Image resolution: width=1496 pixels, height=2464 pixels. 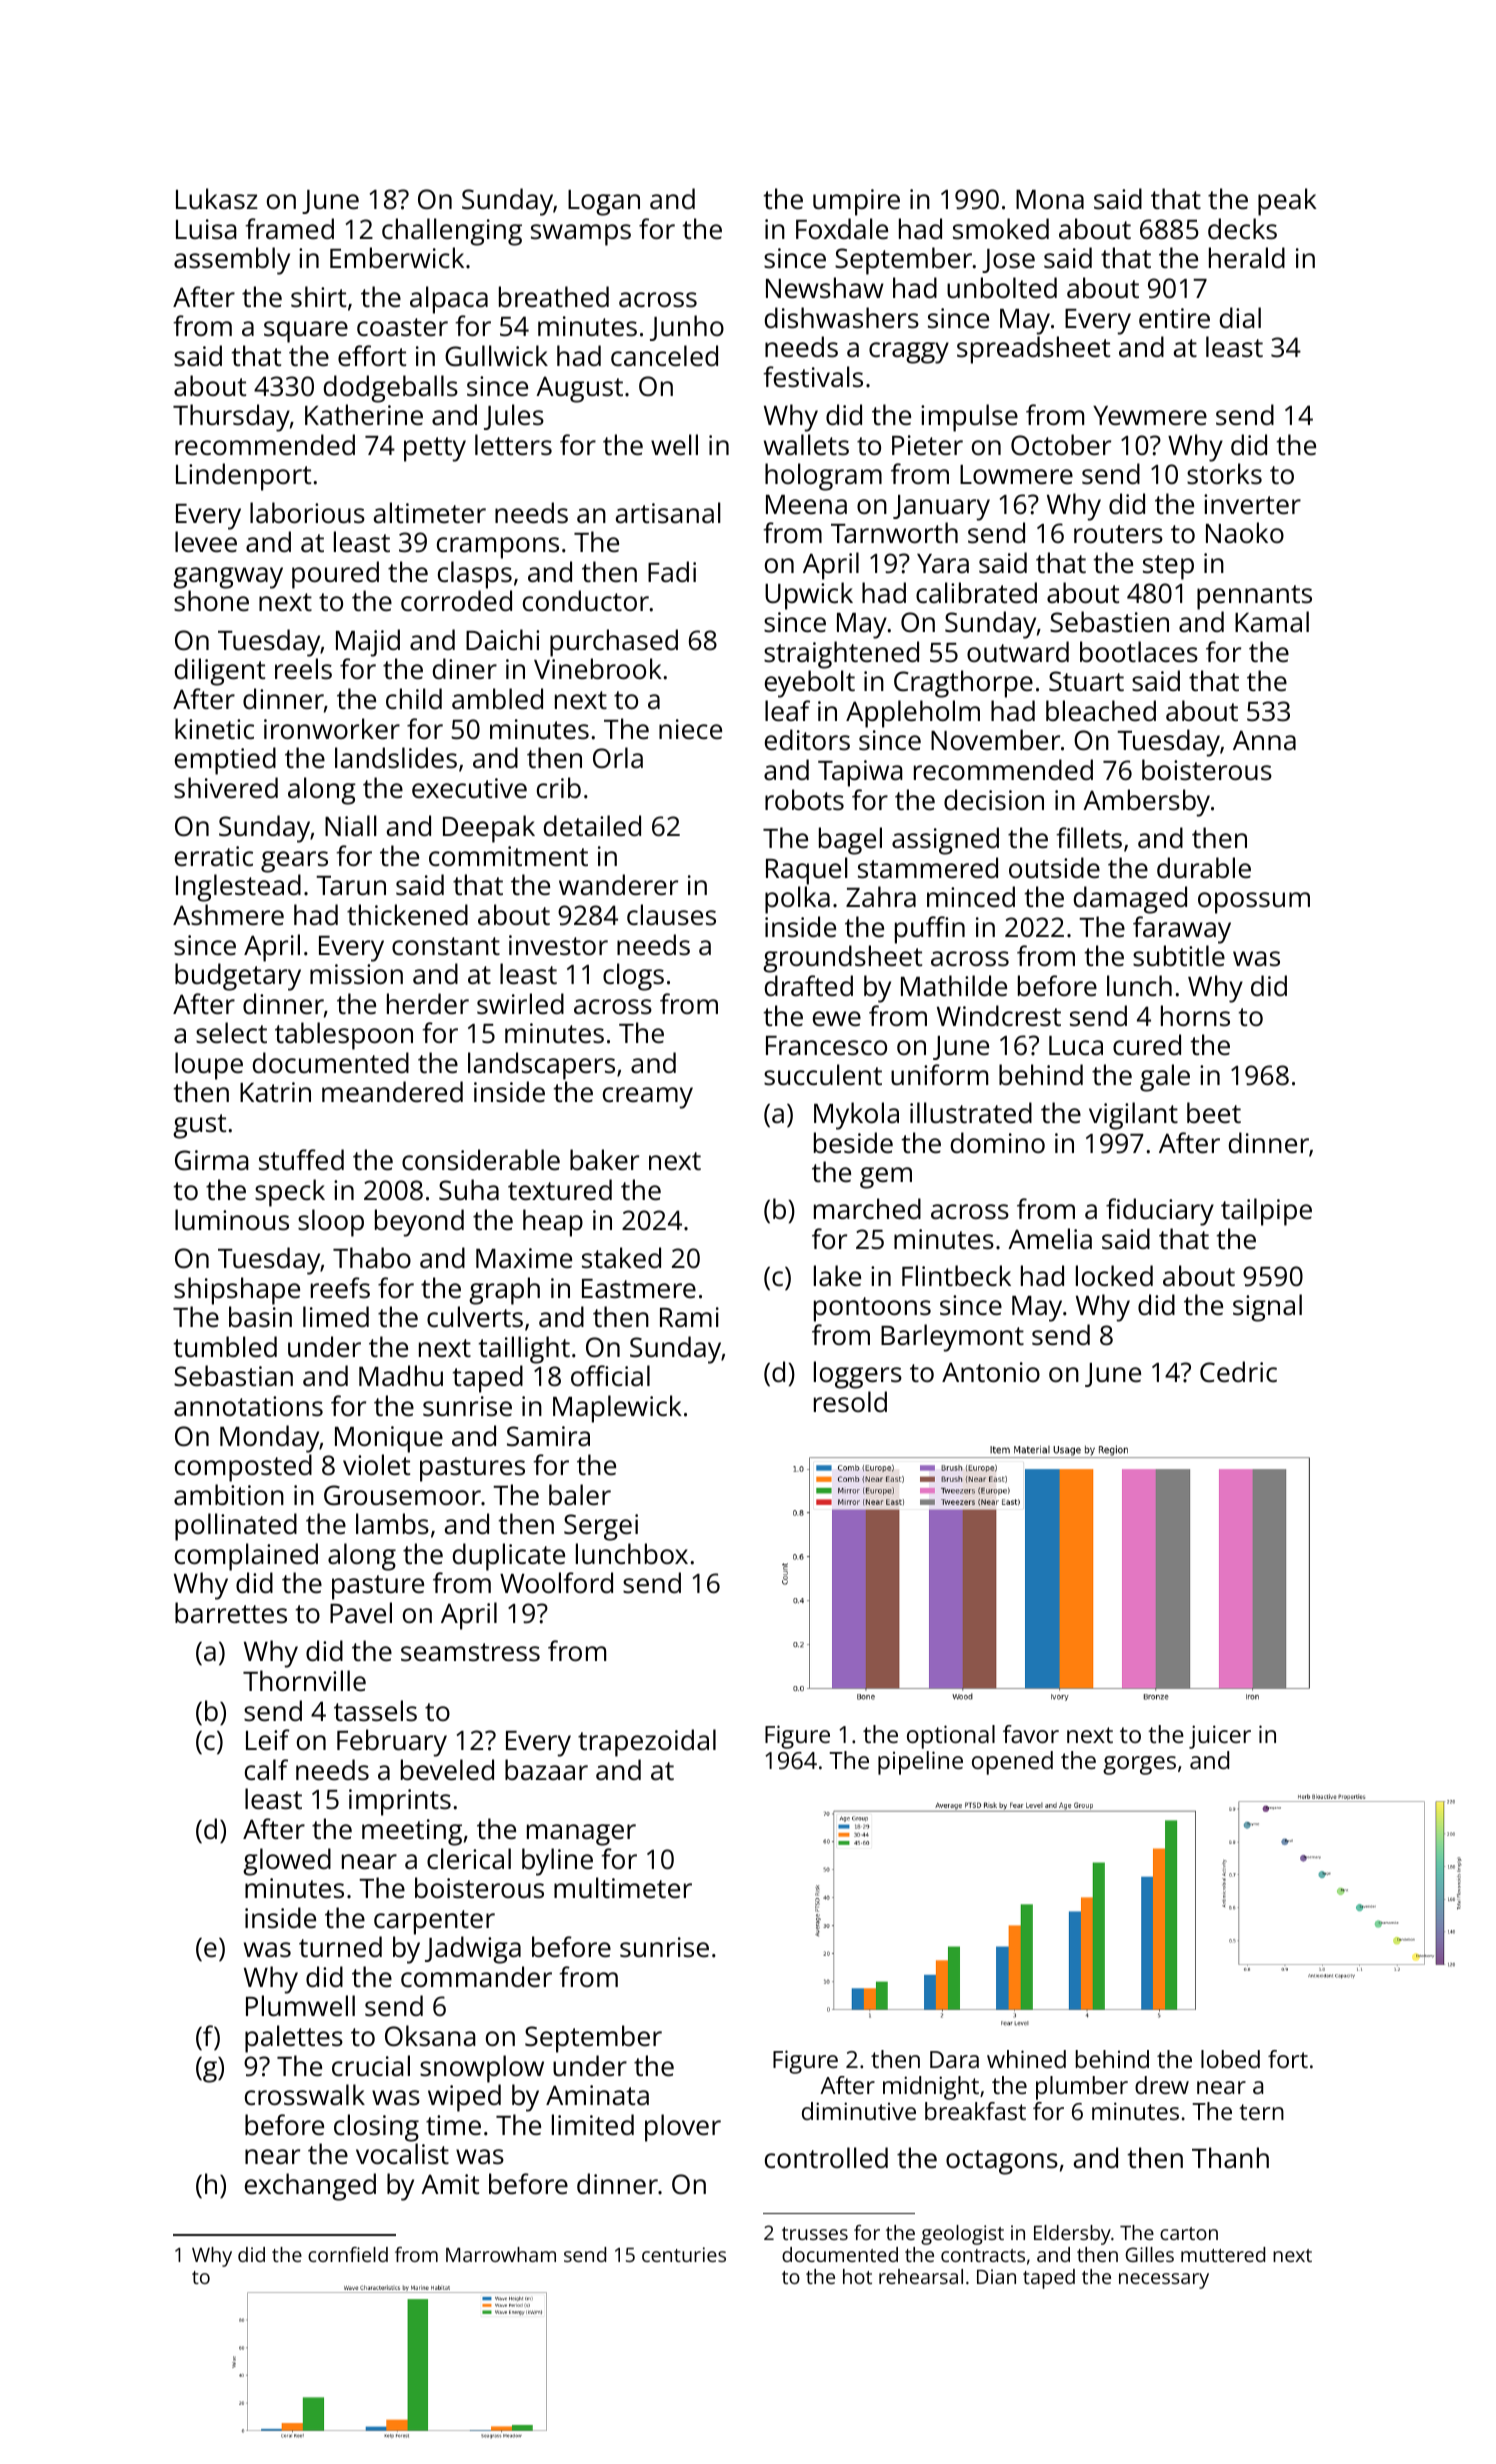 I want to click on Sebastien, so click(x=1109, y=622).
